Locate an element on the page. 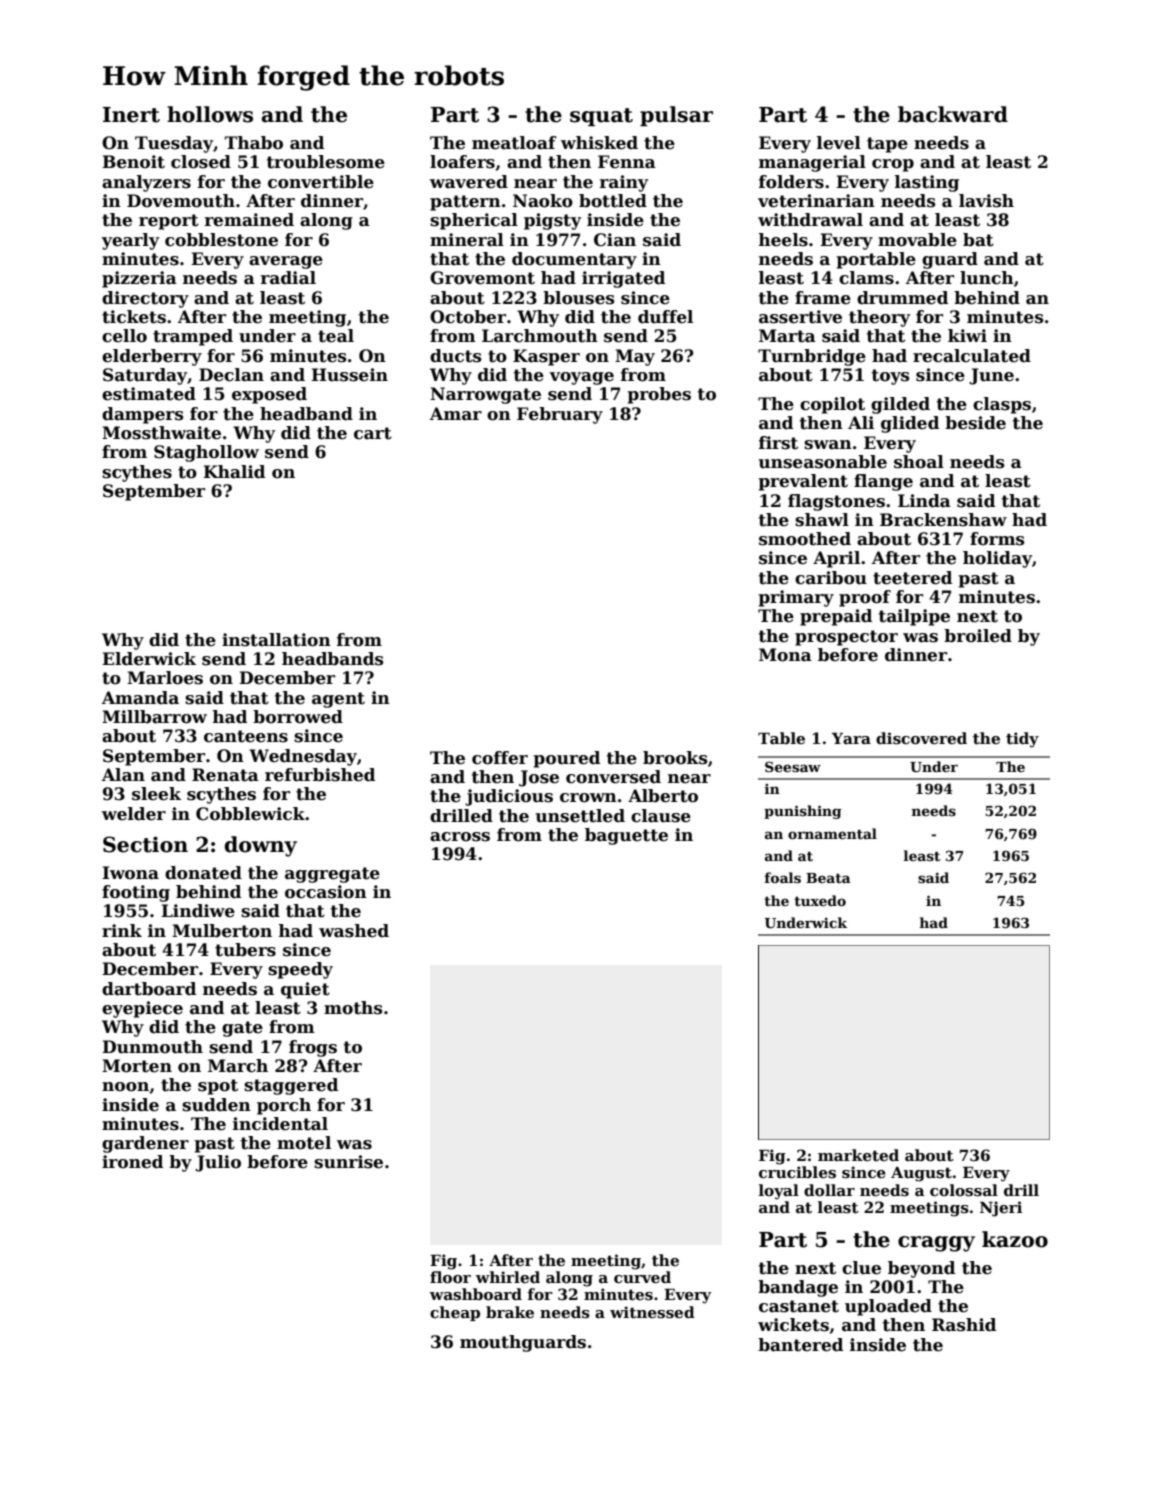  cheap is located at coordinates (455, 1313).
